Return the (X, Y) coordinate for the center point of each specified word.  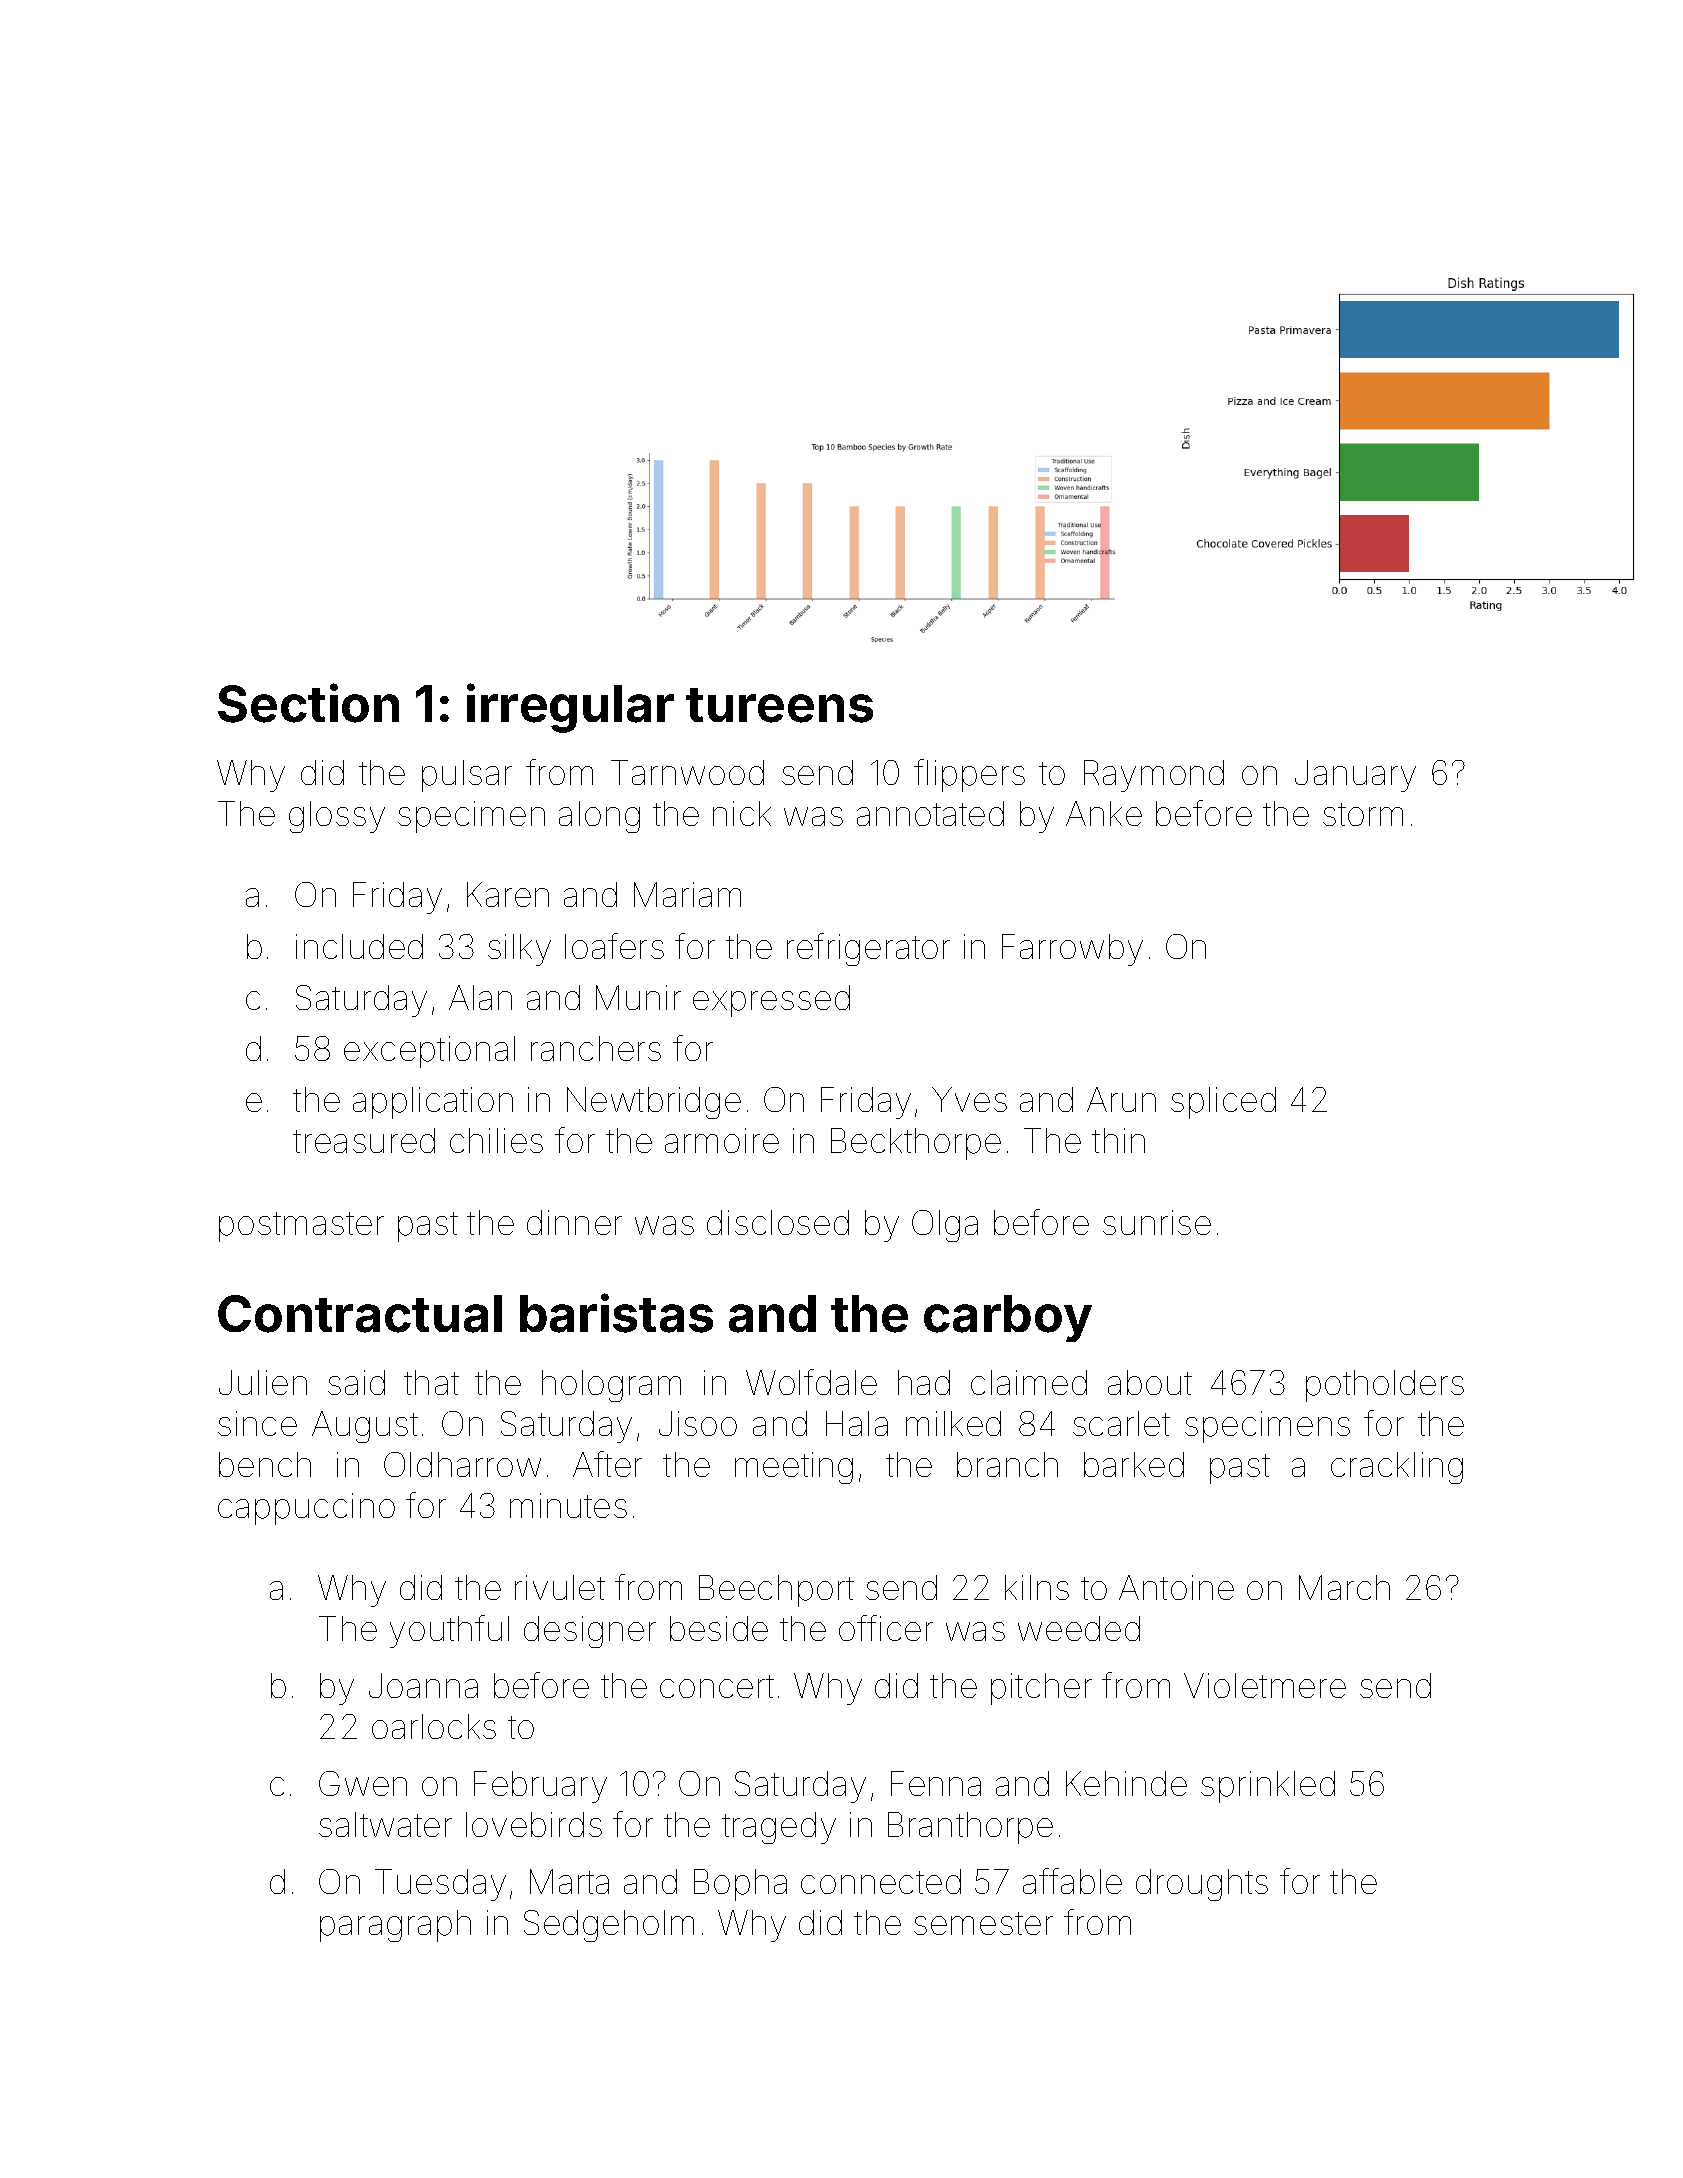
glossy (337, 817)
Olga (945, 1226)
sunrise (1157, 1222)
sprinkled (1268, 1787)
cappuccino (306, 1509)
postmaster (301, 1227)
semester (983, 1923)
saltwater (385, 1824)
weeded (1079, 1628)
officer (886, 1628)
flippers (969, 775)
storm (1363, 814)
